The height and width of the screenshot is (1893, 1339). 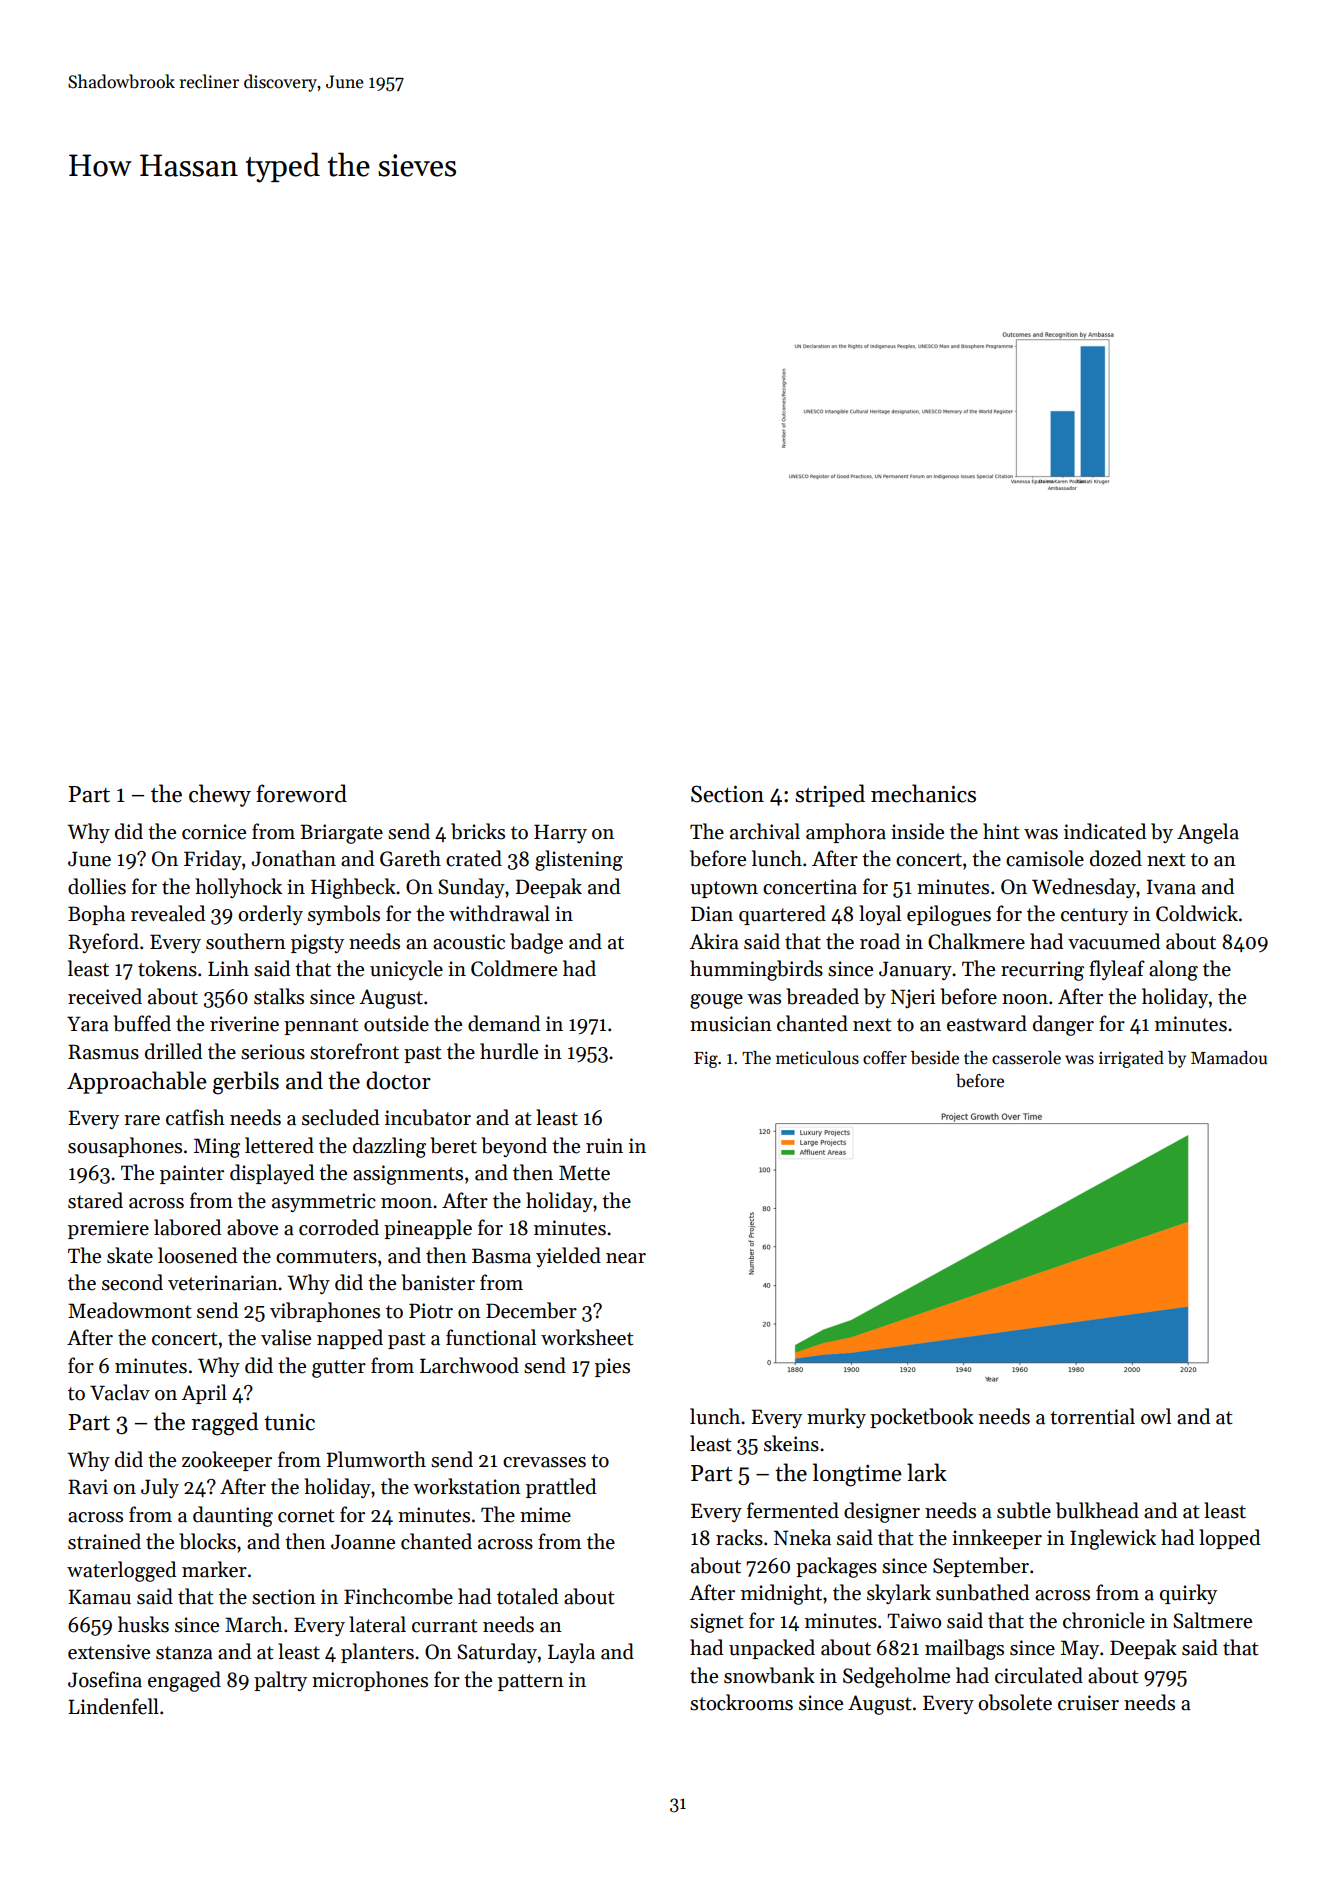 I want to click on mechanics, so click(x=923, y=793).
